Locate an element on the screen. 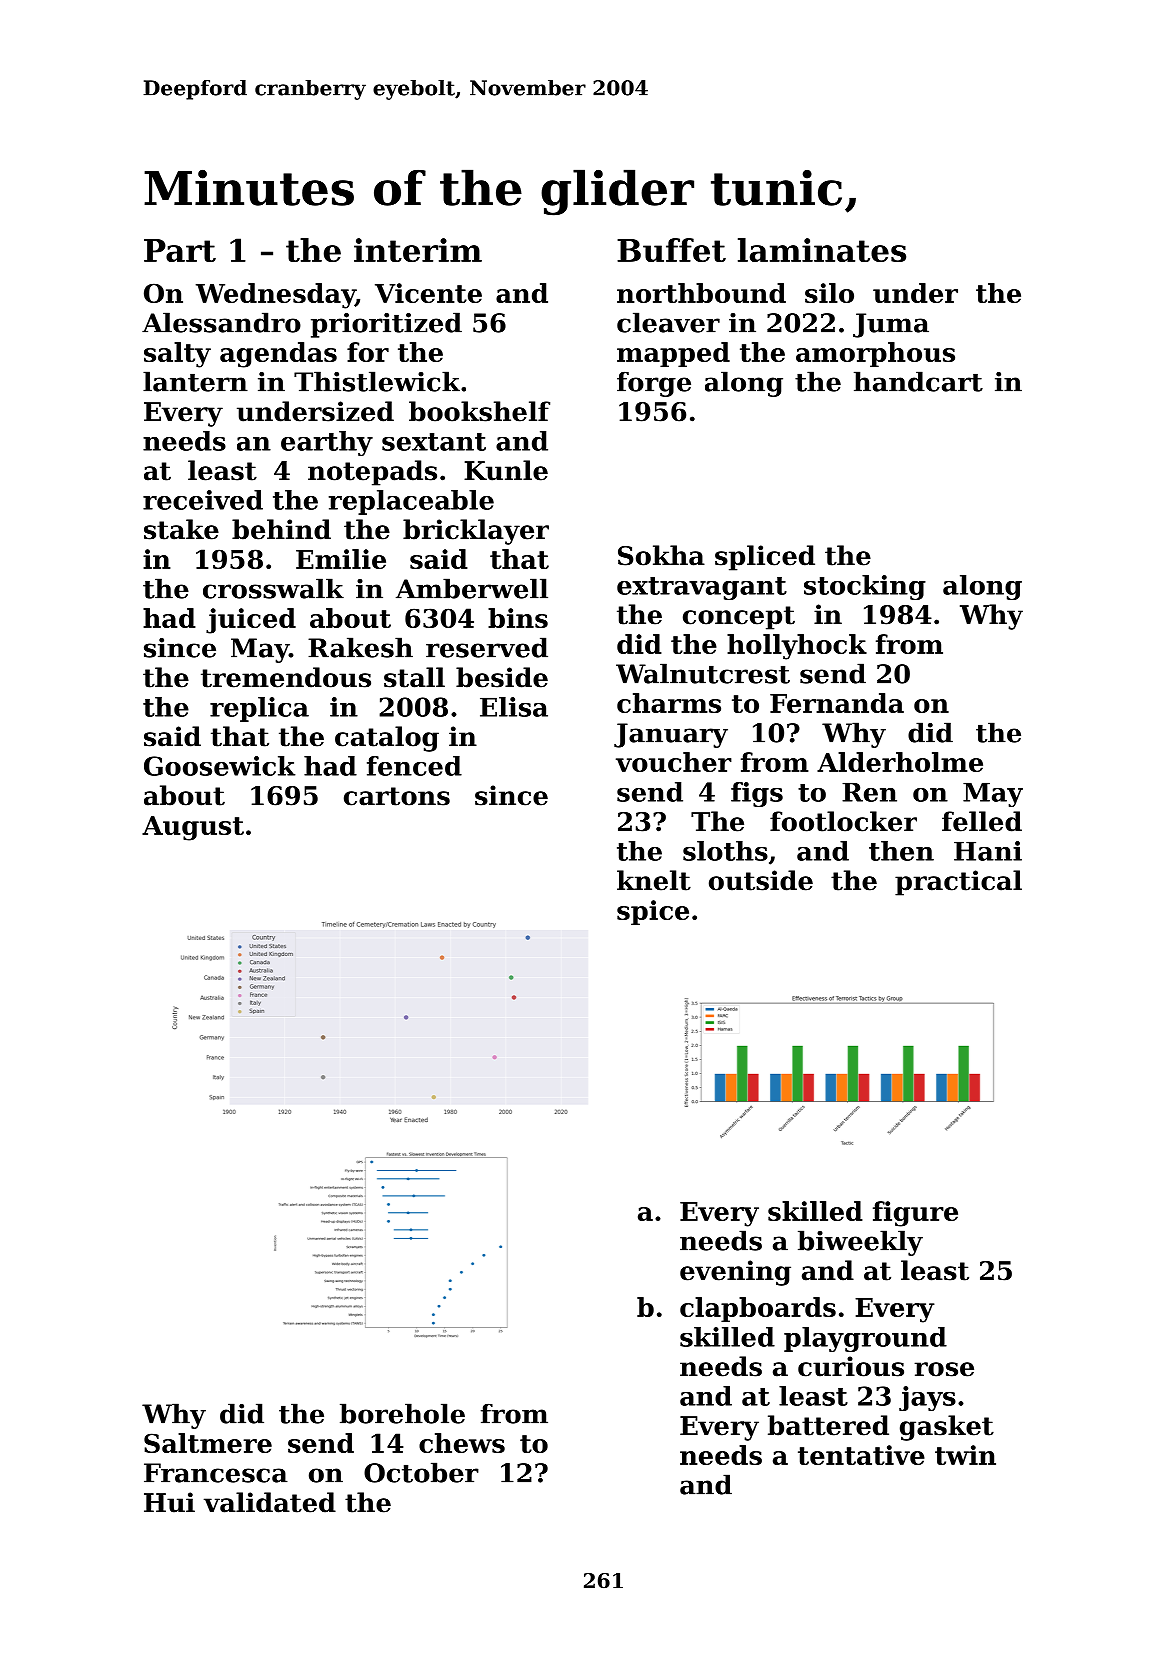 The width and height of the screenshot is (1165, 1654). interim is located at coordinates (418, 250).
